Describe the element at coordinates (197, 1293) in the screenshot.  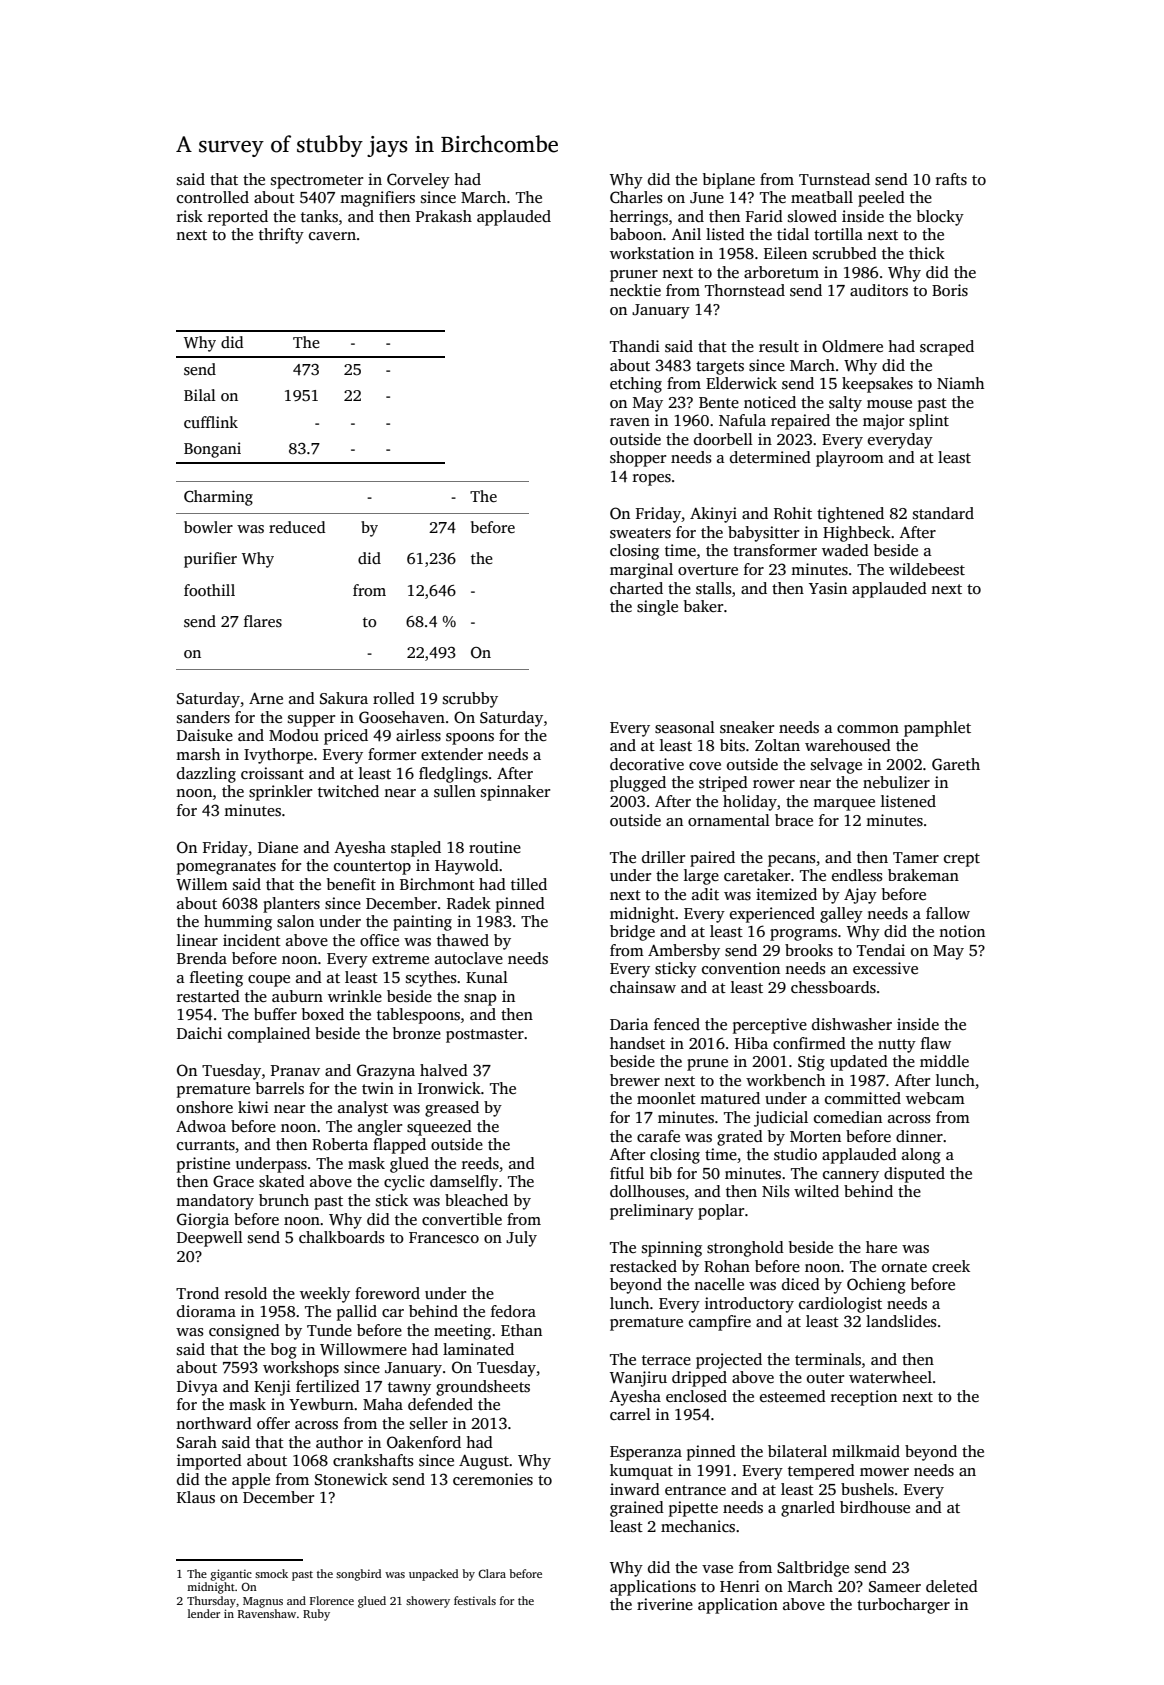
I see `Trond` at that location.
